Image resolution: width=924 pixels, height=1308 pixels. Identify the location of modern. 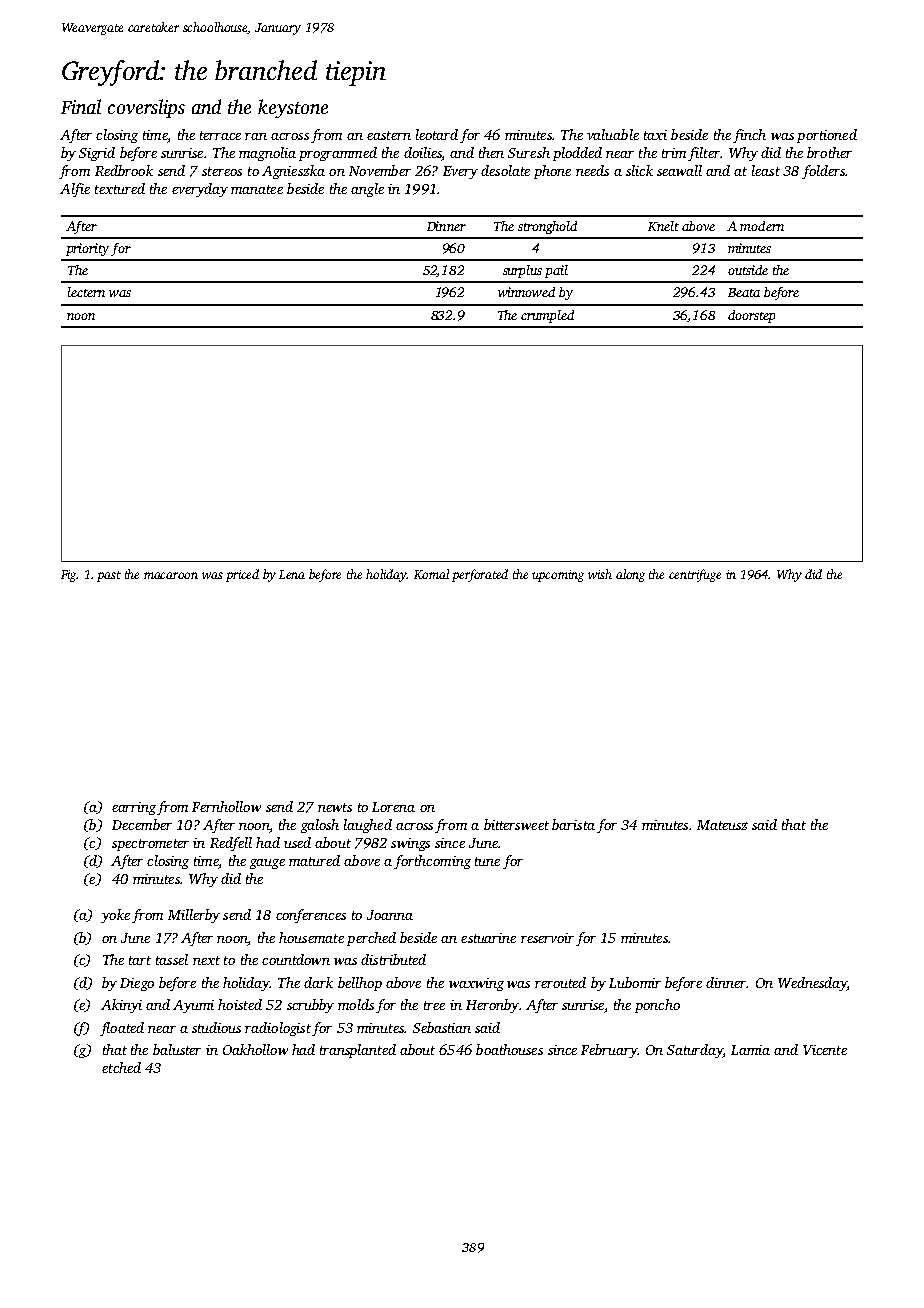
(762, 226).
